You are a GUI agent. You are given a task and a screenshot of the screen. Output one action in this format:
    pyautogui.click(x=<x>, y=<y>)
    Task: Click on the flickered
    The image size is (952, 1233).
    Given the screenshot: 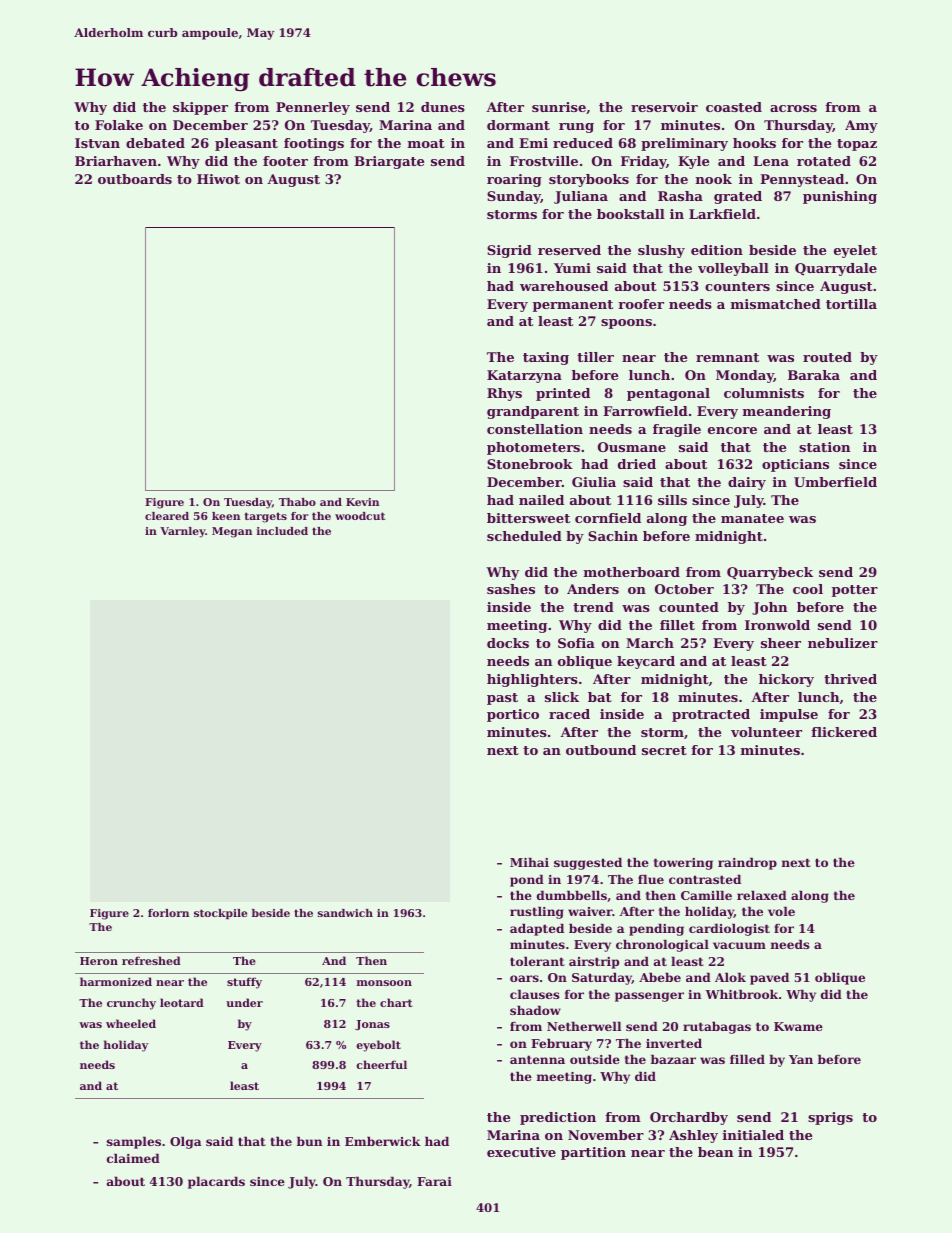 What is the action you would take?
    pyautogui.click(x=844, y=732)
